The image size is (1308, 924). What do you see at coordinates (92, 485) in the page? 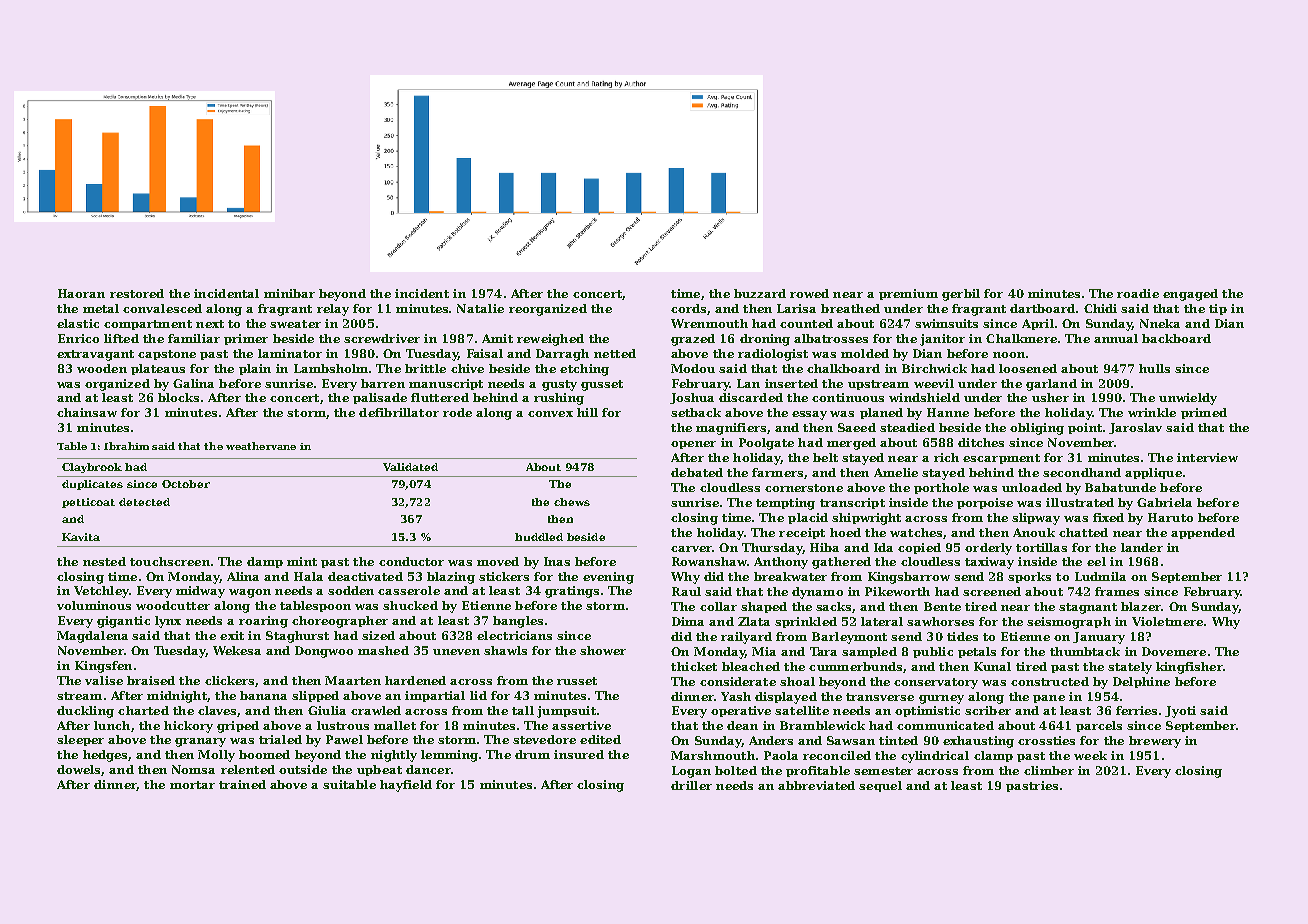
I see `duplicates` at bounding box center [92, 485].
